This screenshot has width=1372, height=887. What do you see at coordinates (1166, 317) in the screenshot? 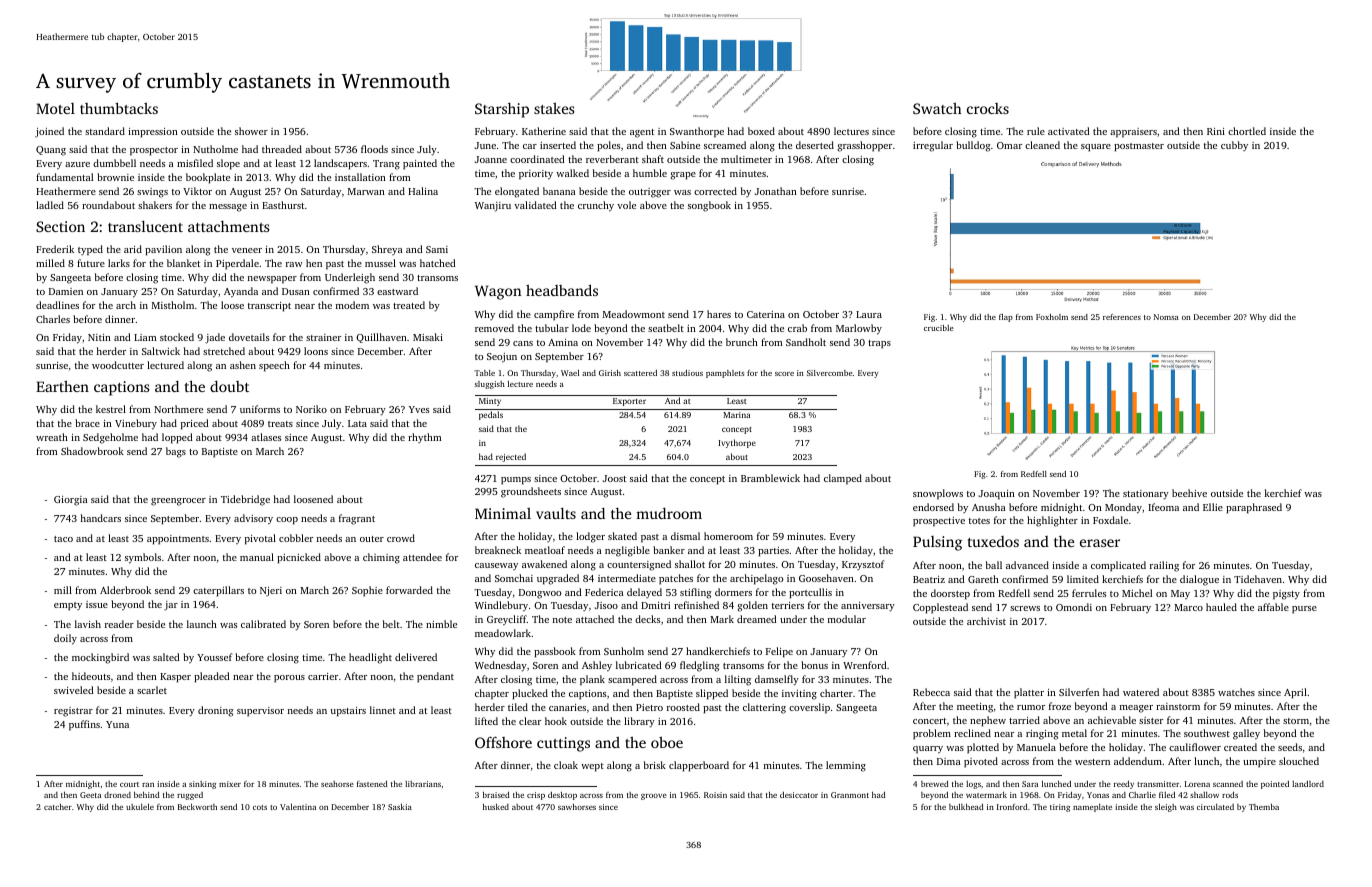
I see `Nomsa` at bounding box center [1166, 317].
